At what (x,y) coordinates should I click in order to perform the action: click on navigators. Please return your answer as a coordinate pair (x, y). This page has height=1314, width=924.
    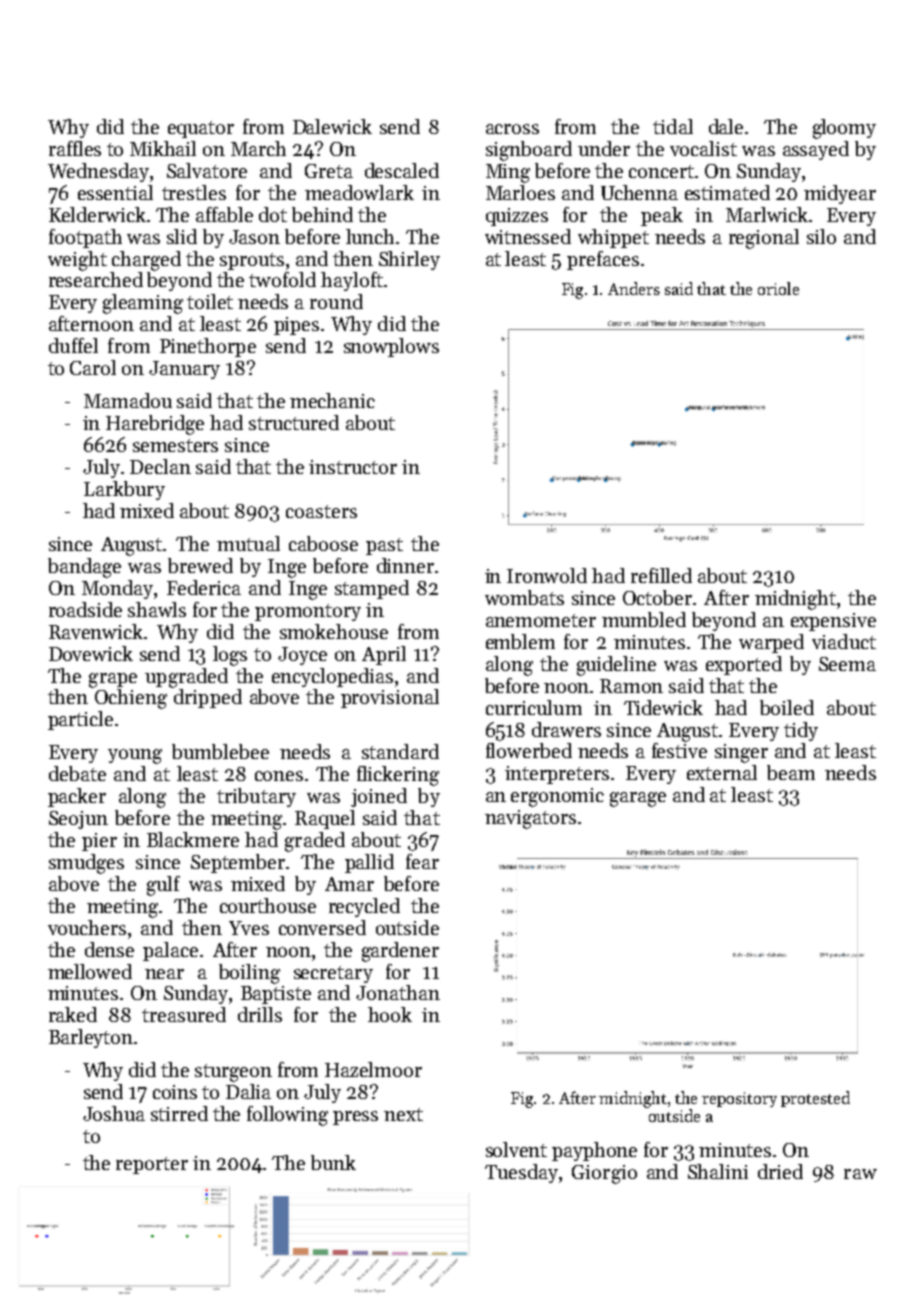
    Looking at the image, I should click on (530, 819).
